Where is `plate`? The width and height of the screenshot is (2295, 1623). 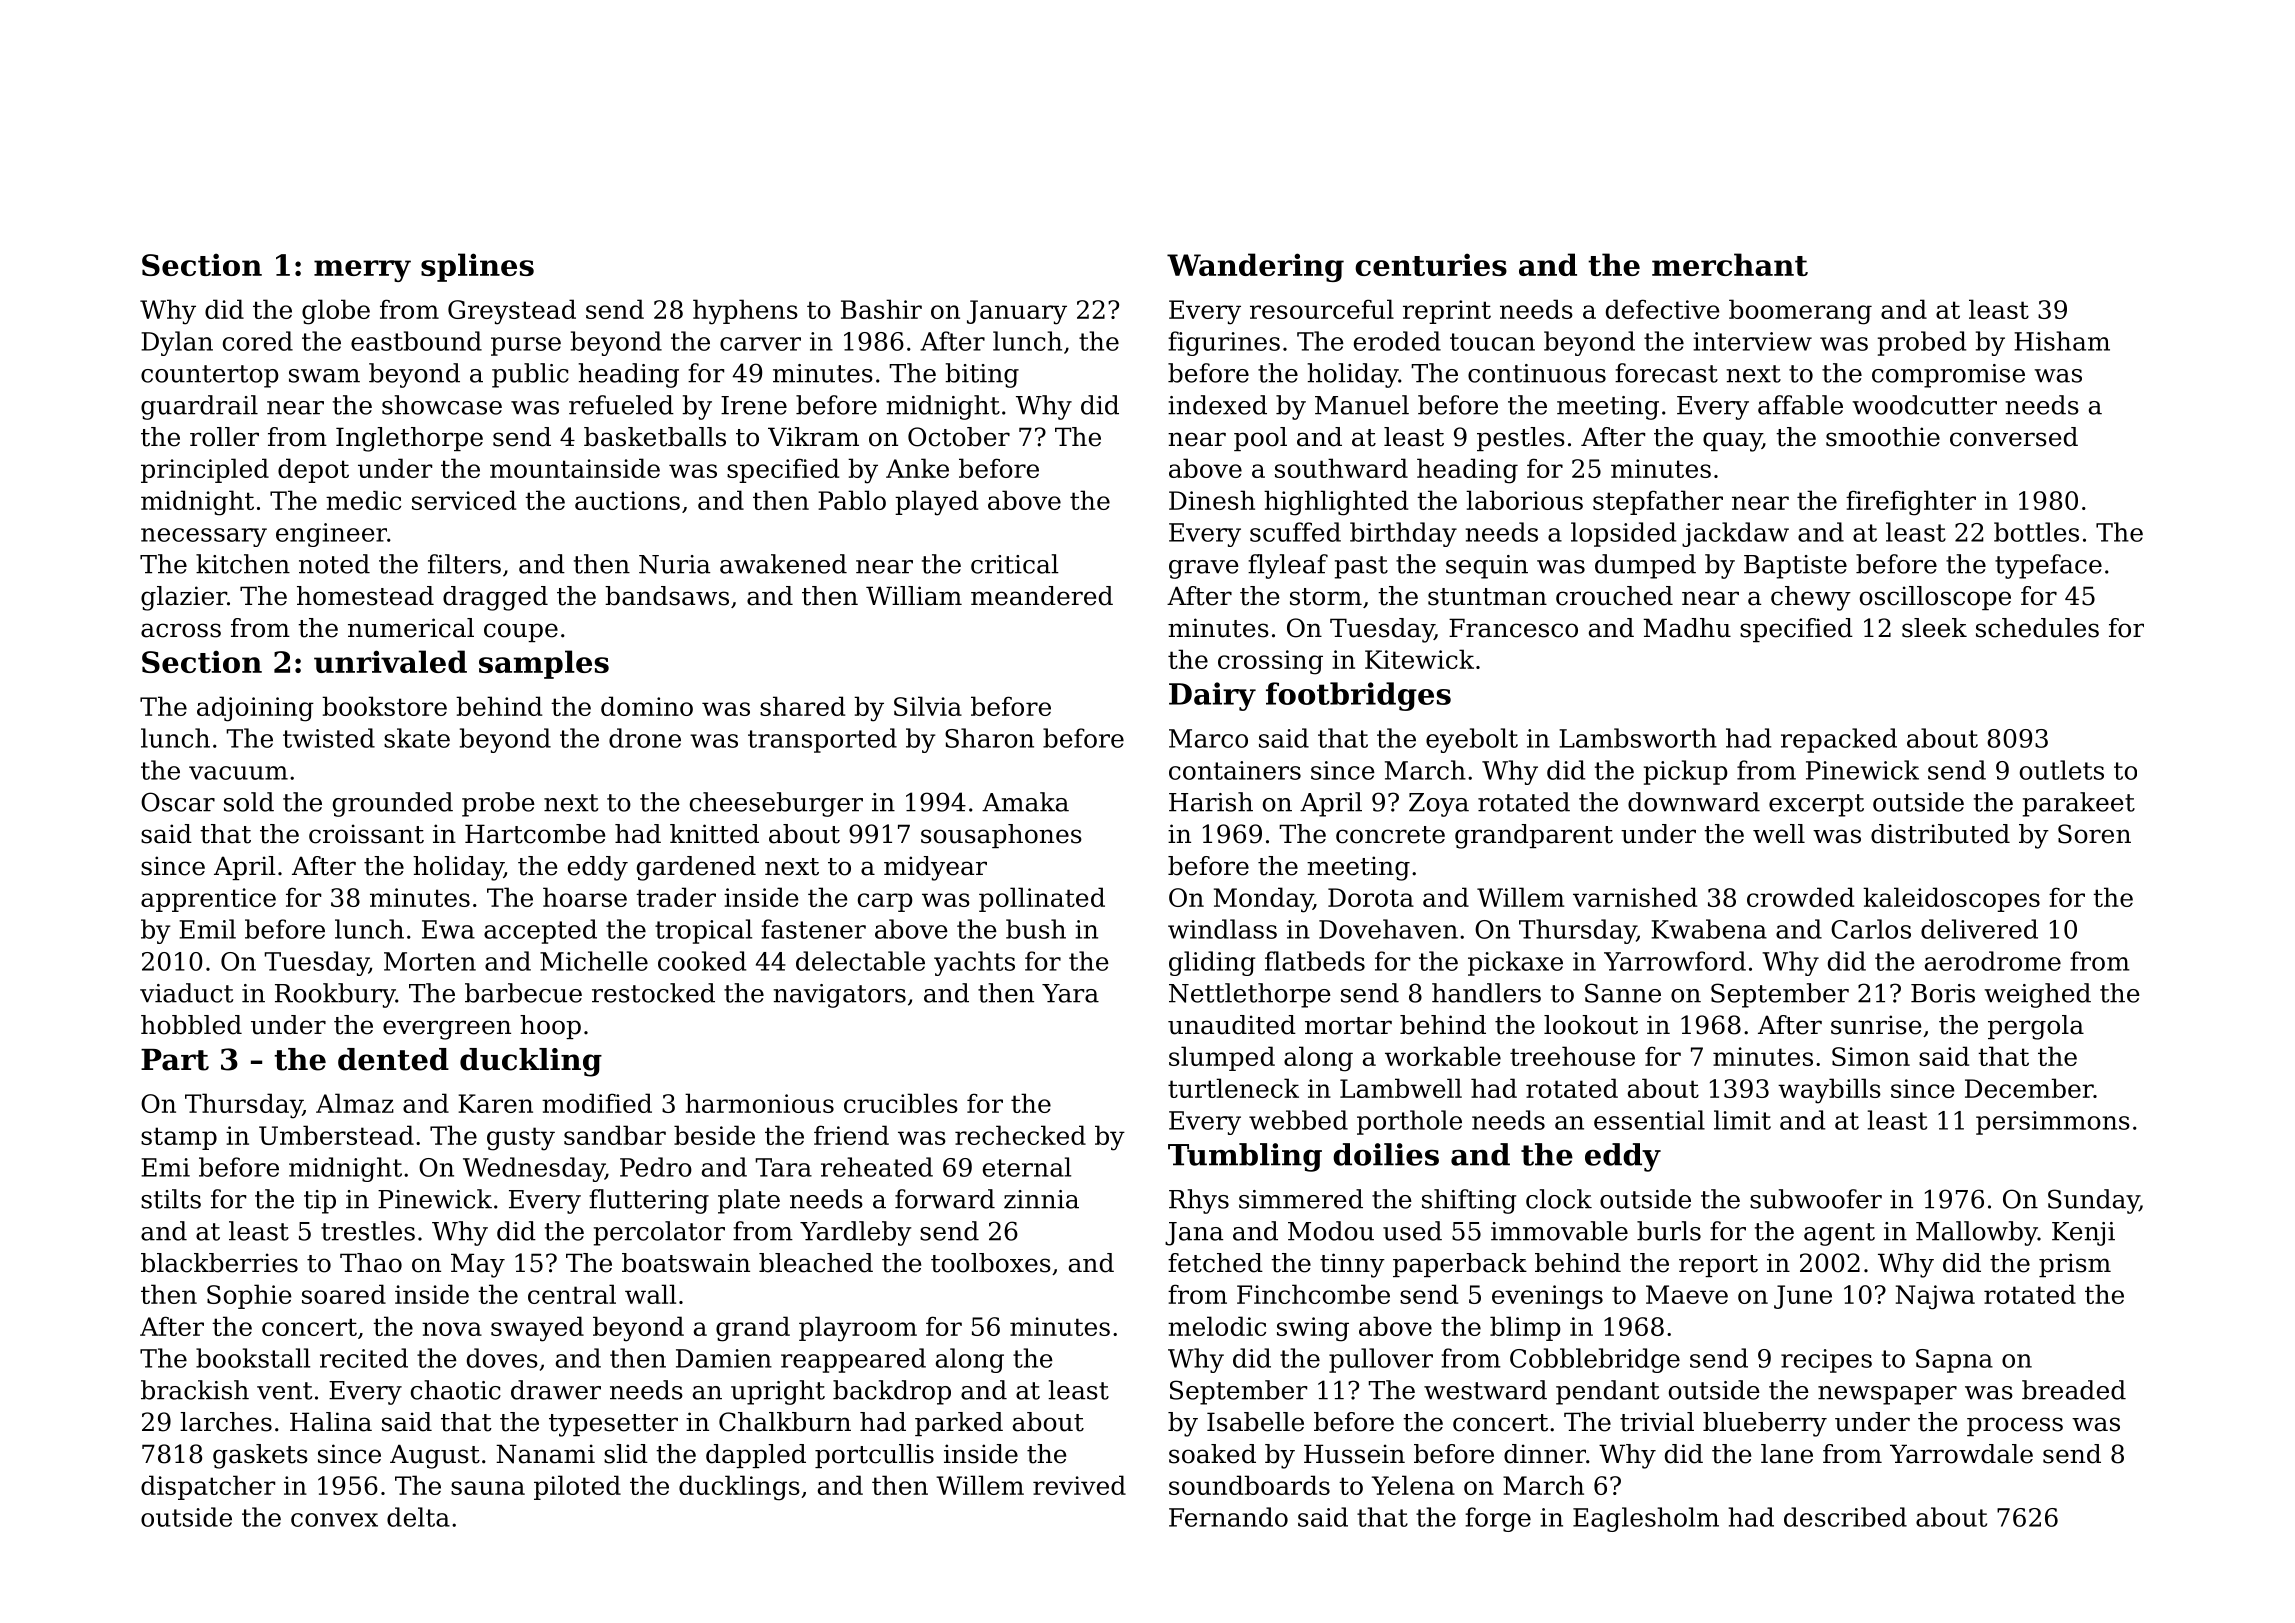
plate is located at coordinates (749, 1201).
